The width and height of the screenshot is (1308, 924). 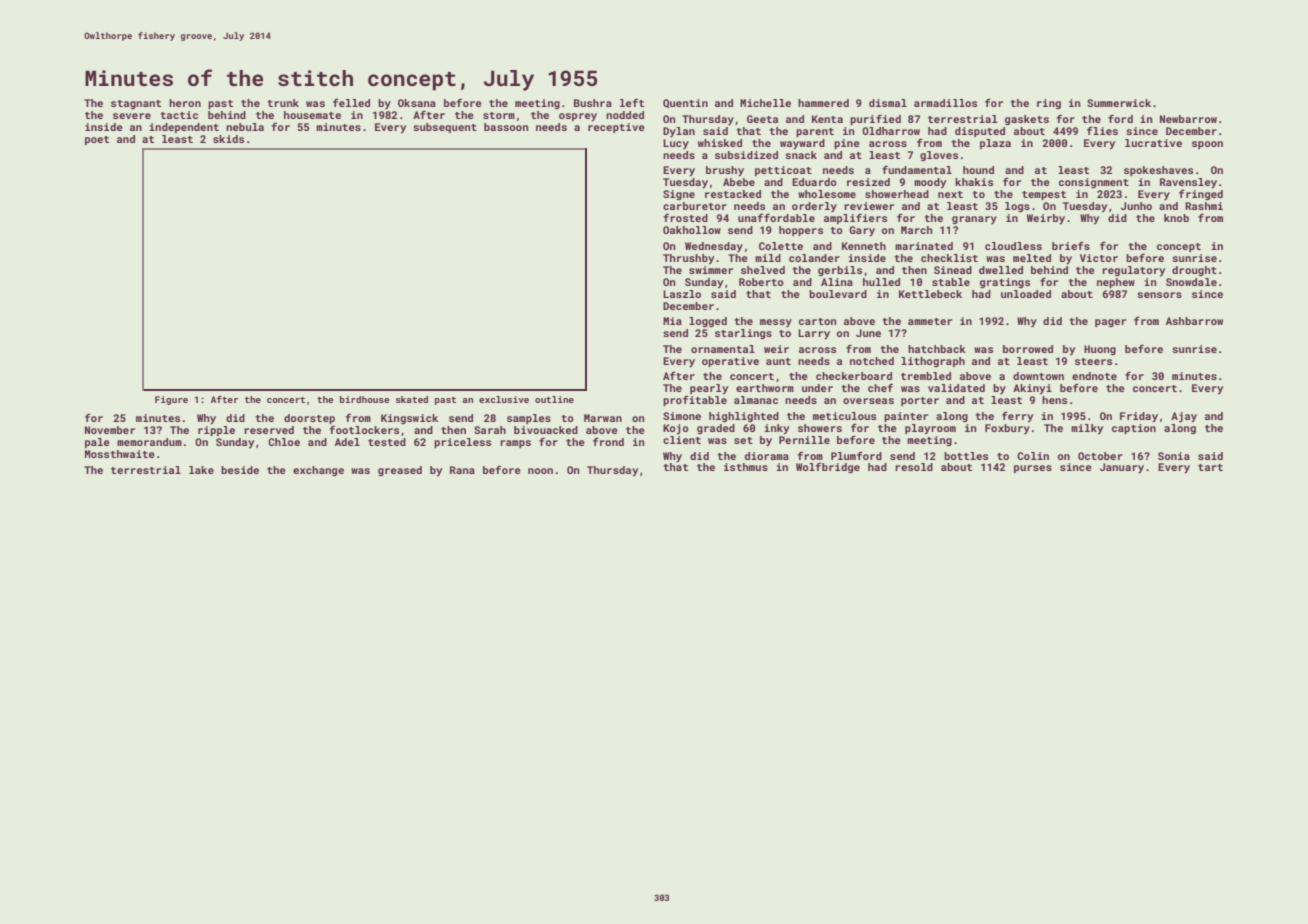 I want to click on armadillos, so click(x=945, y=103).
